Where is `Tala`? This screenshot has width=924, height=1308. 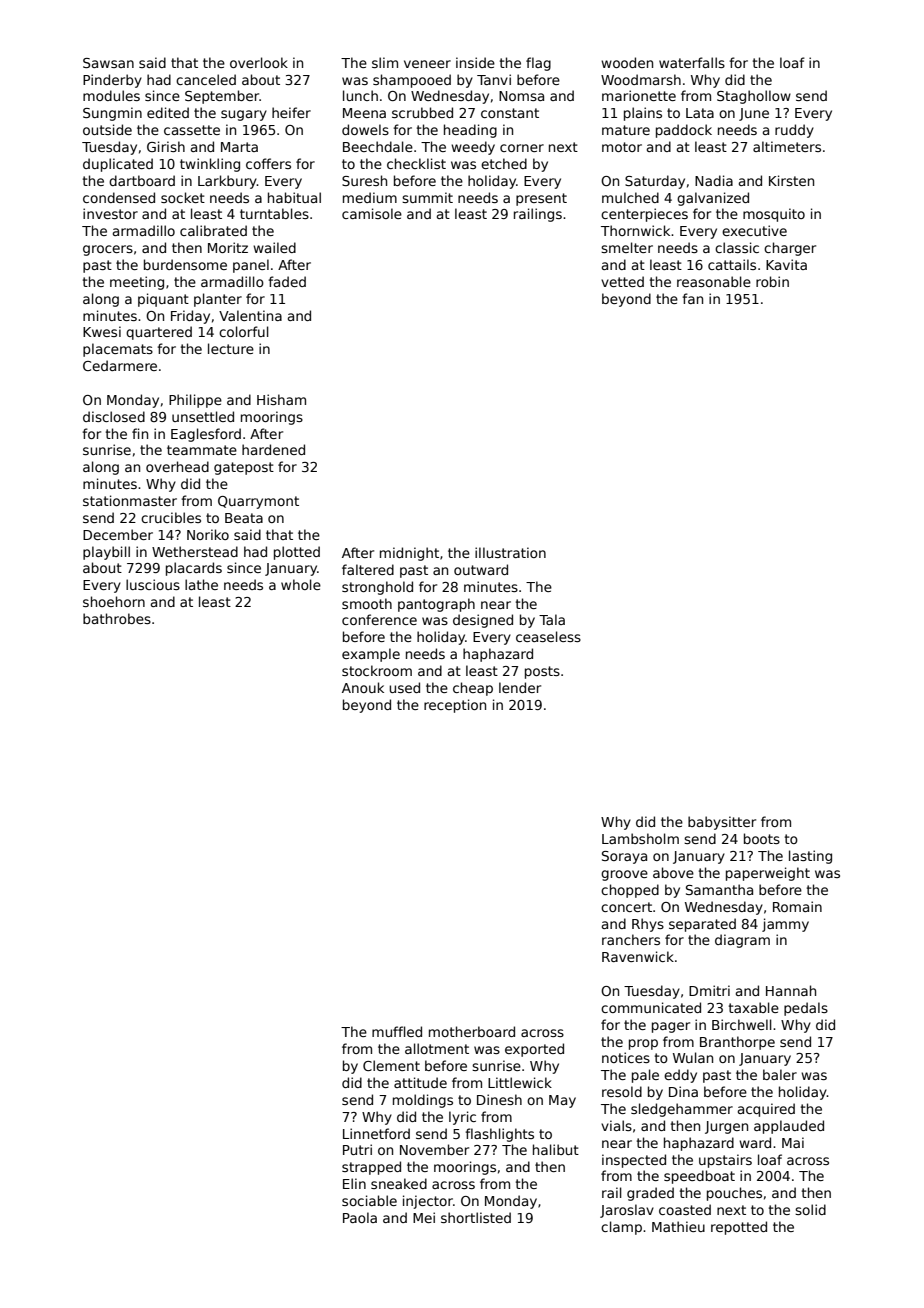
Tala is located at coordinates (552, 619).
